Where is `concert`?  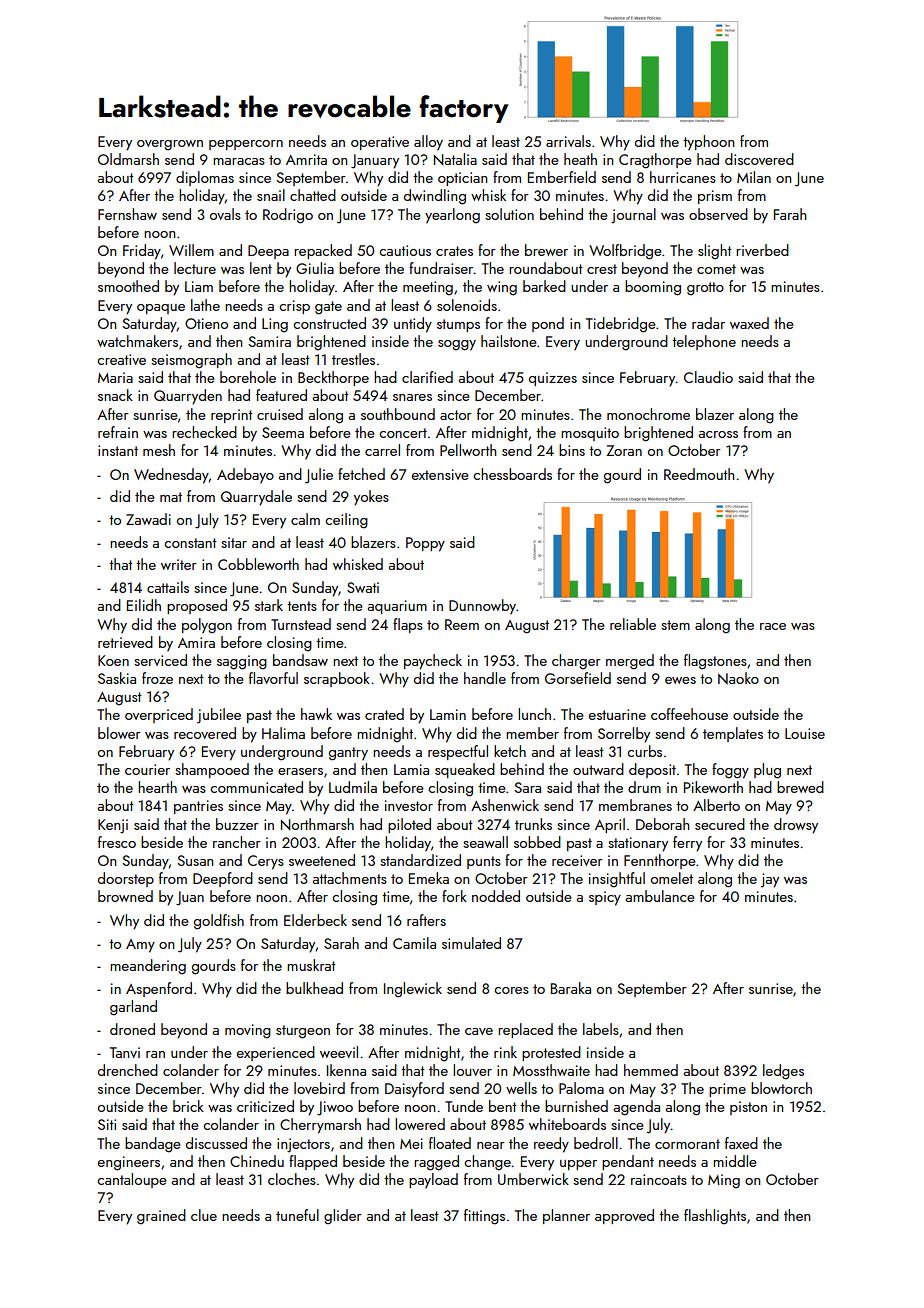 concert is located at coordinates (403, 433).
